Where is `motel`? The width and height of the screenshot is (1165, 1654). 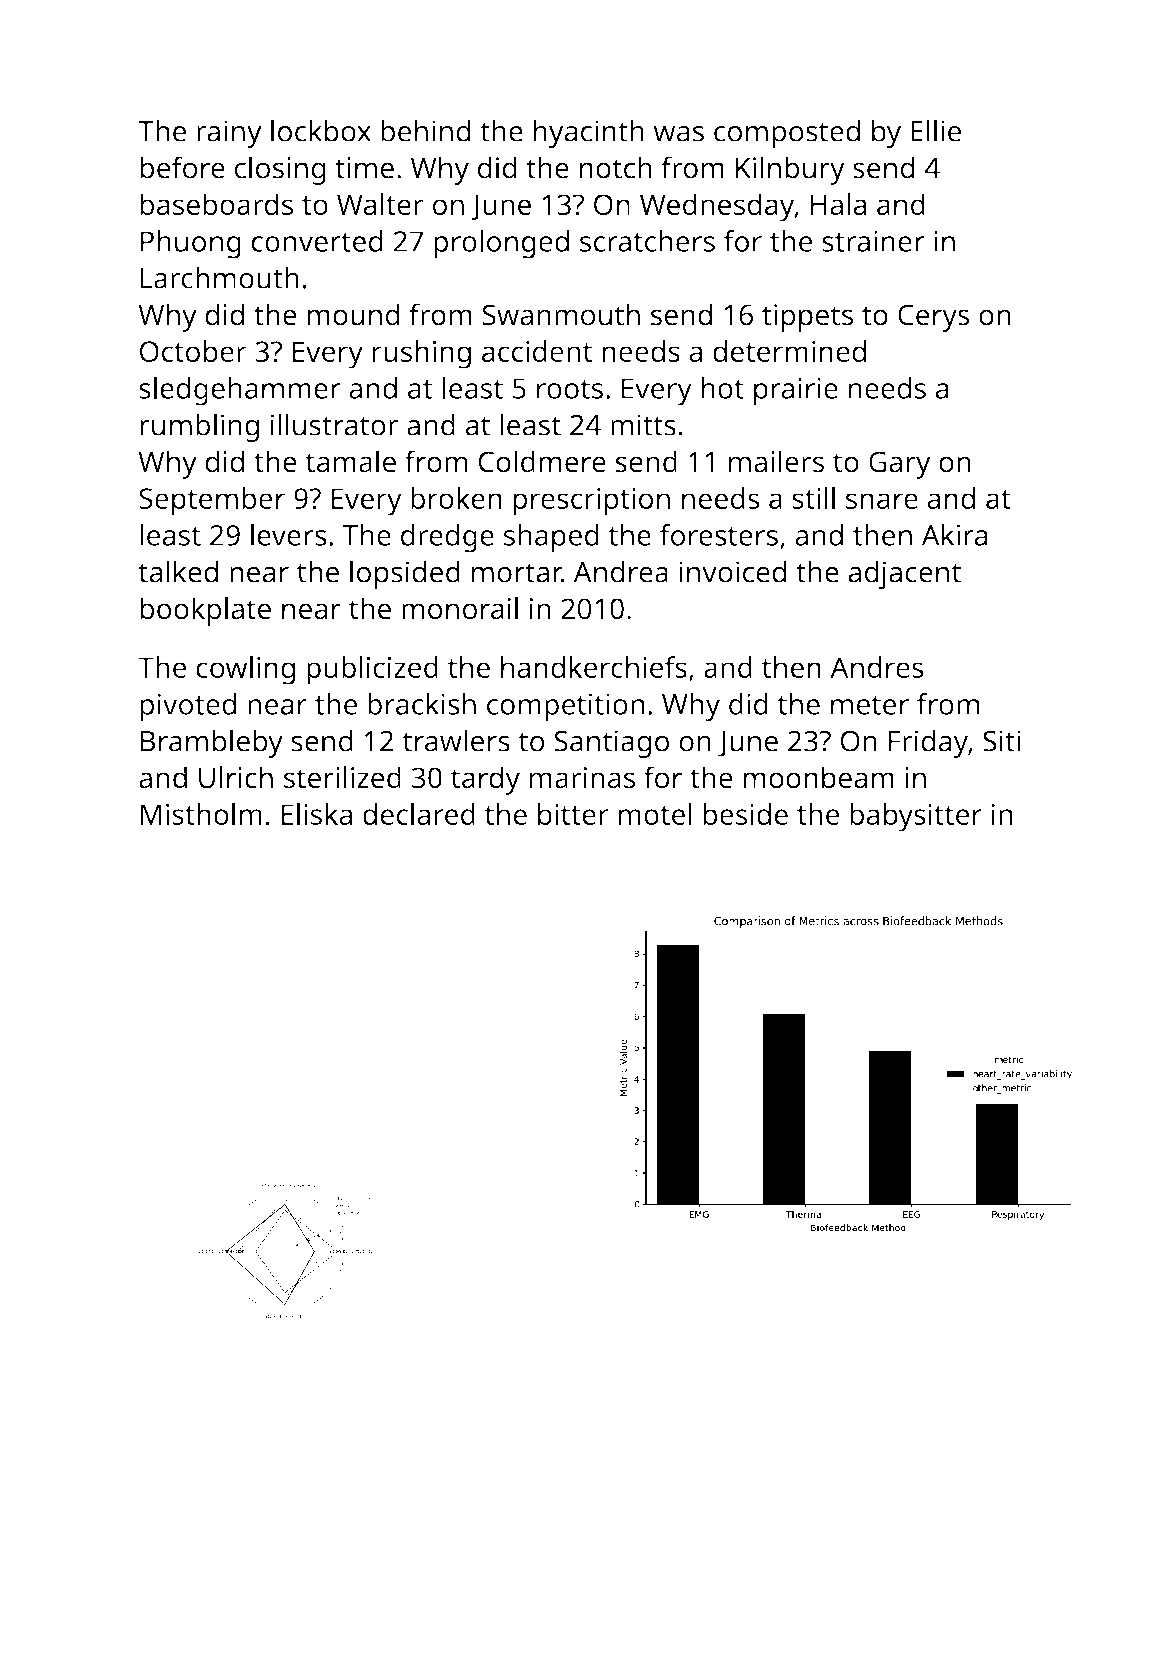 motel is located at coordinates (655, 814).
